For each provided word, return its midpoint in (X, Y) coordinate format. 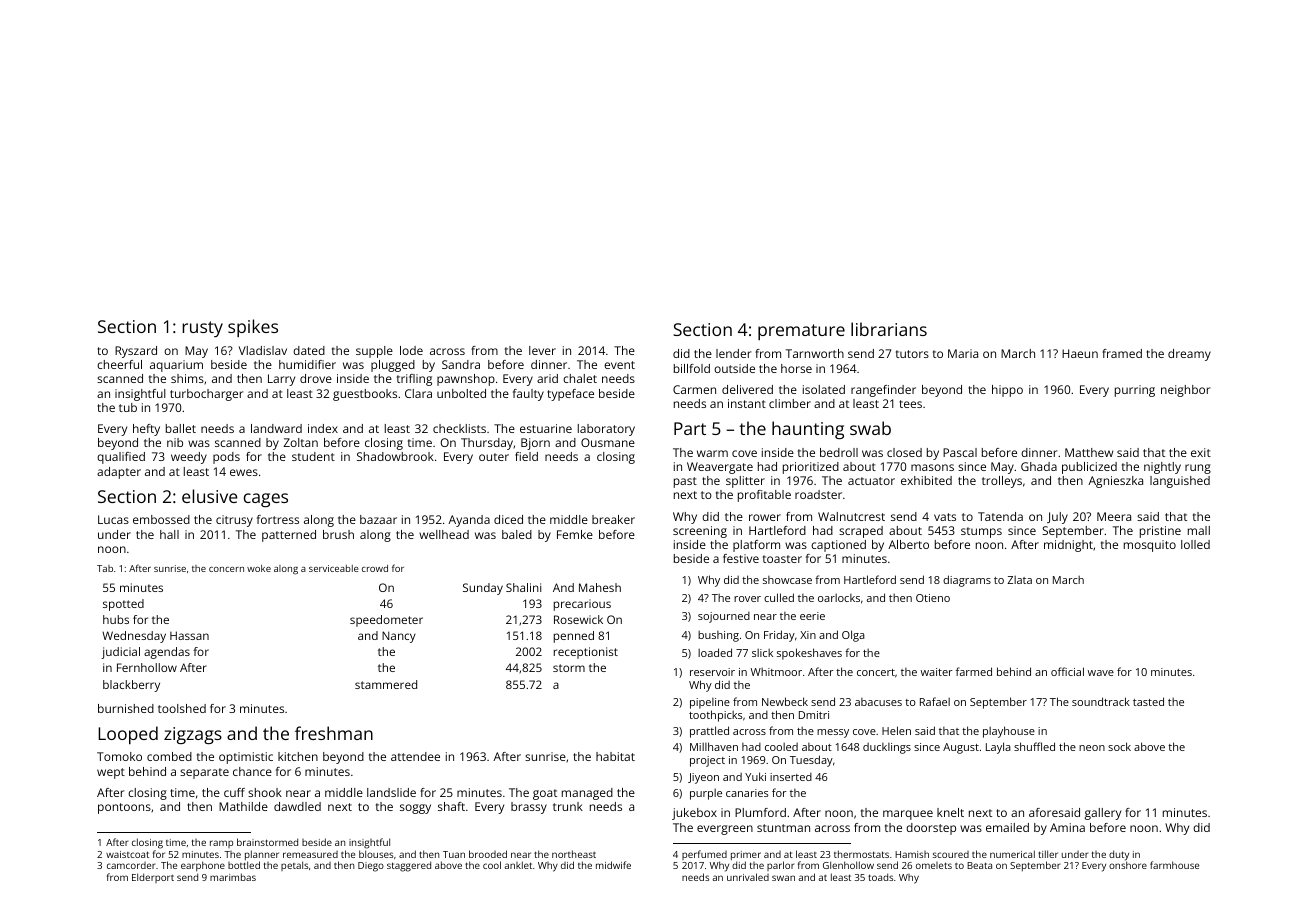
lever (542, 350)
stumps (981, 532)
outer (494, 457)
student (313, 456)
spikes (253, 328)
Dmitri (814, 715)
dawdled (297, 806)
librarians (889, 329)
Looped (128, 735)
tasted (1148, 701)
